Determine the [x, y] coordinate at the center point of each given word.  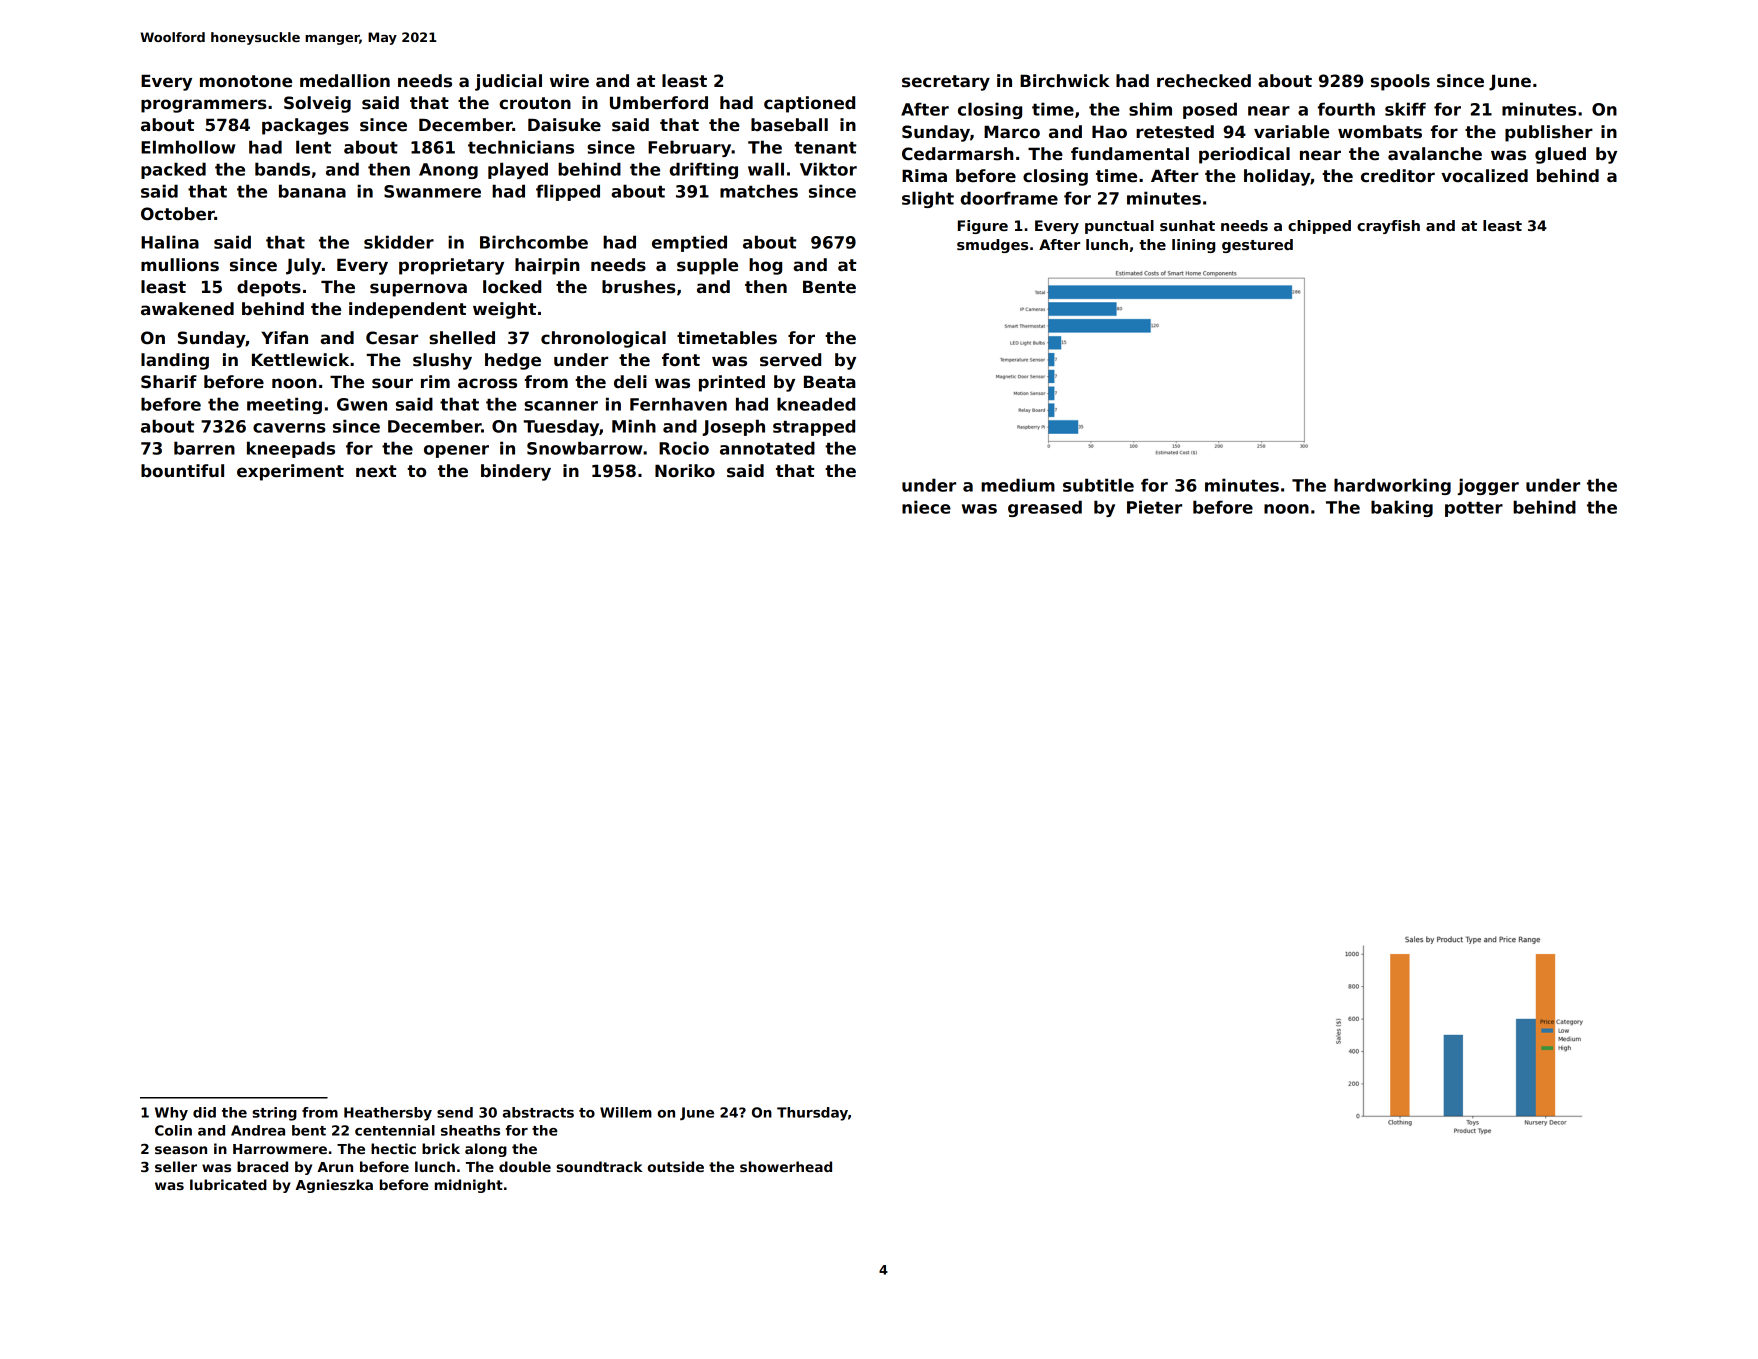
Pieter [1154, 507]
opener [456, 451]
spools [1400, 82]
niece [926, 507]
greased [1045, 508]
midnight [469, 1186]
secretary [946, 83]
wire [569, 81]
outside [676, 1166]
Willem [626, 1112]
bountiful [182, 471]
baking [1402, 508]
